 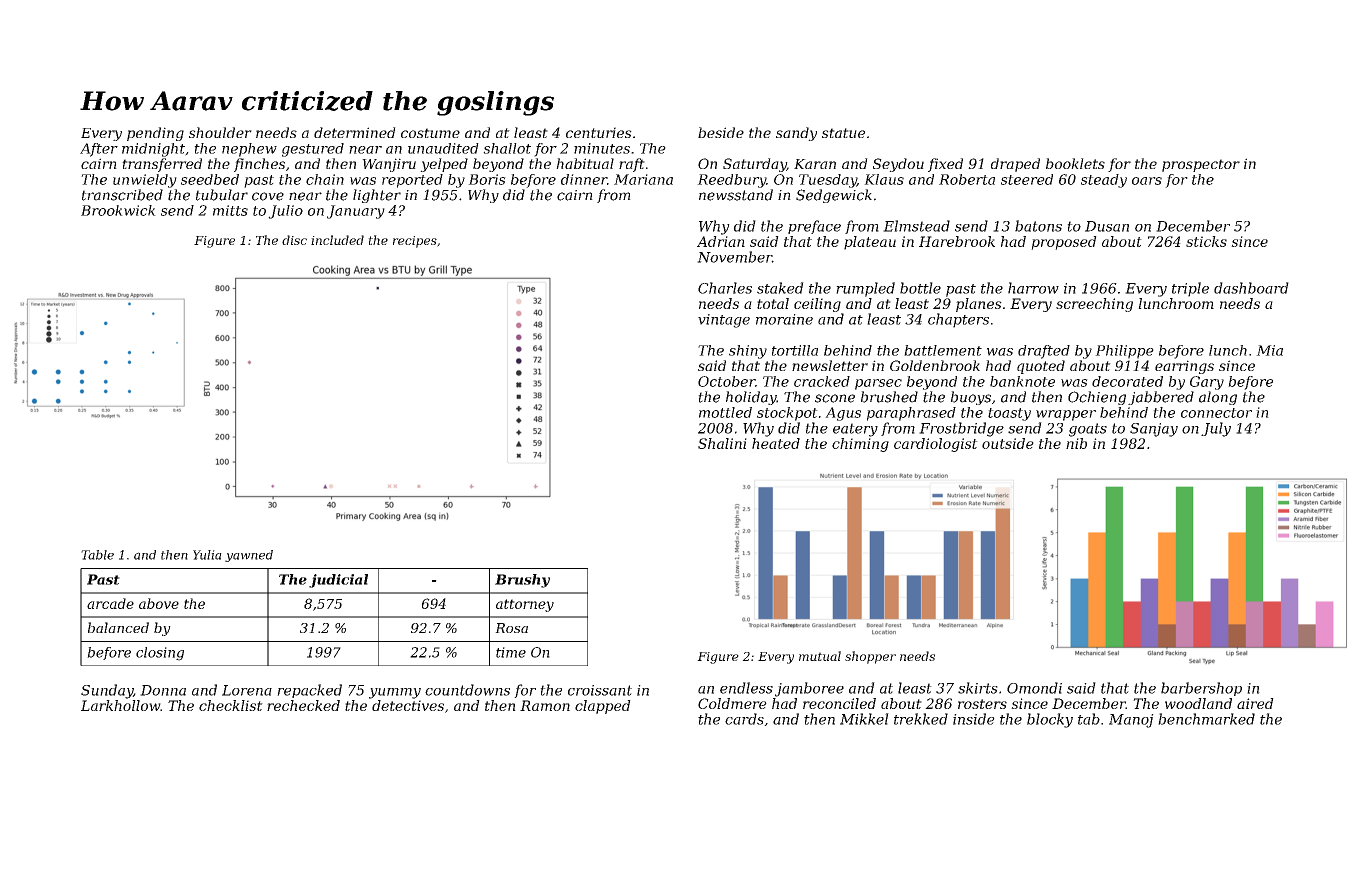 I want to click on Larkhollow, so click(x=120, y=705).
